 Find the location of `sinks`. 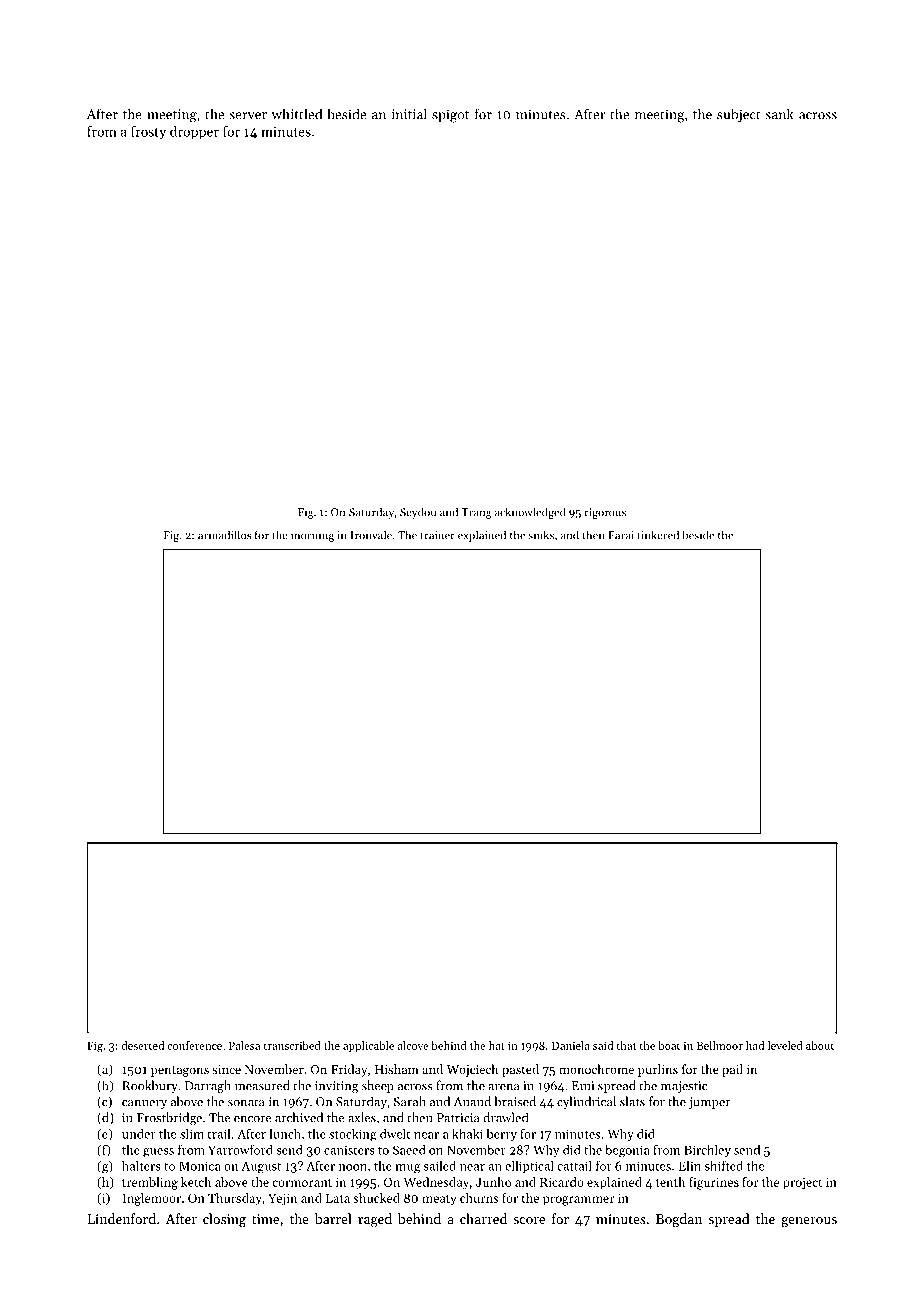

sinks is located at coordinates (541, 535).
